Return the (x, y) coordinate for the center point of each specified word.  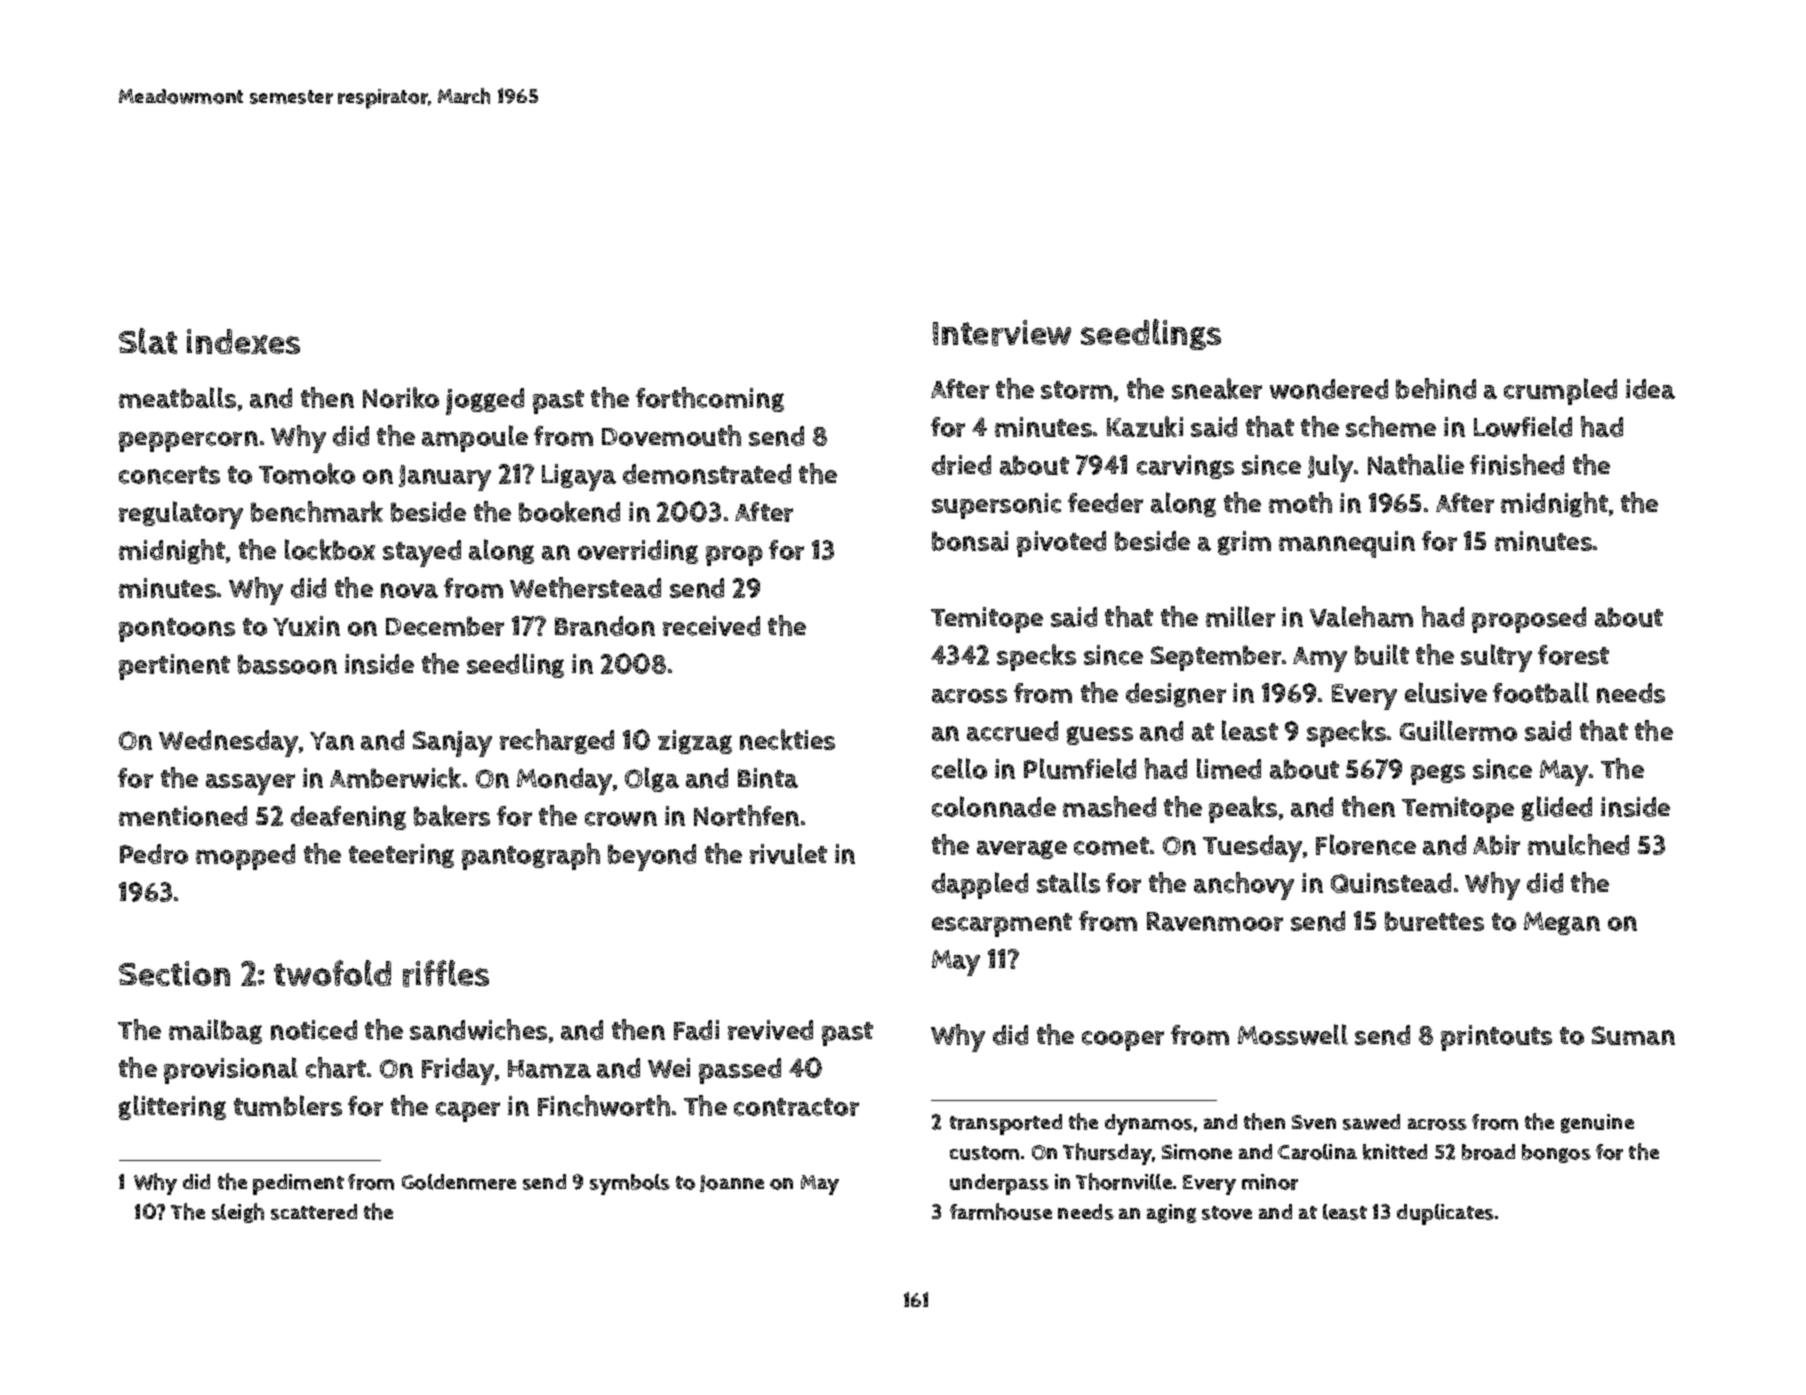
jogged (485, 401)
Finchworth (604, 1105)
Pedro (154, 854)
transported (1006, 1124)
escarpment (1002, 925)
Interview (1002, 333)
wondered (1329, 389)
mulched (1578, 844)
